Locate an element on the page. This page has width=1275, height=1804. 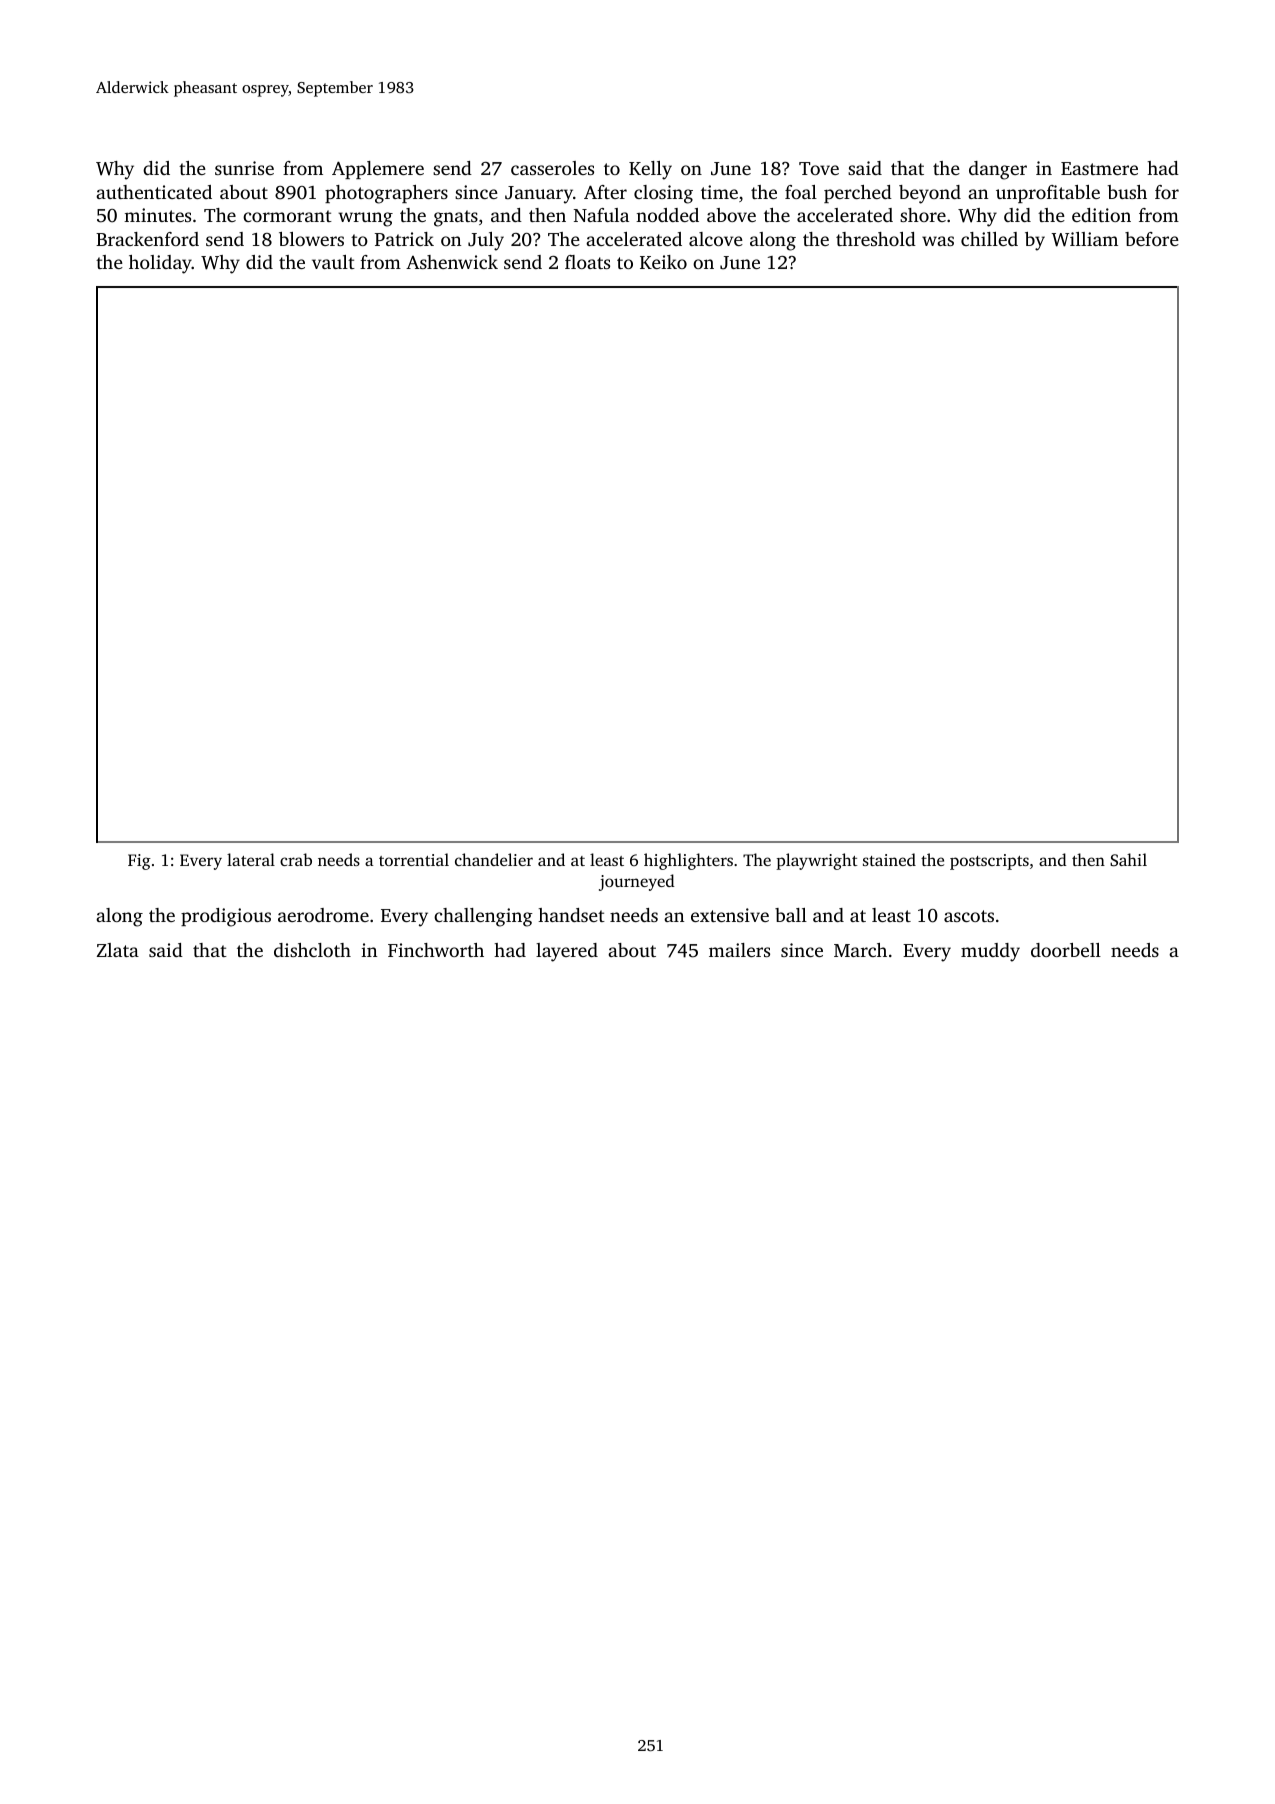
before is located at coordinates (1152, 239).
